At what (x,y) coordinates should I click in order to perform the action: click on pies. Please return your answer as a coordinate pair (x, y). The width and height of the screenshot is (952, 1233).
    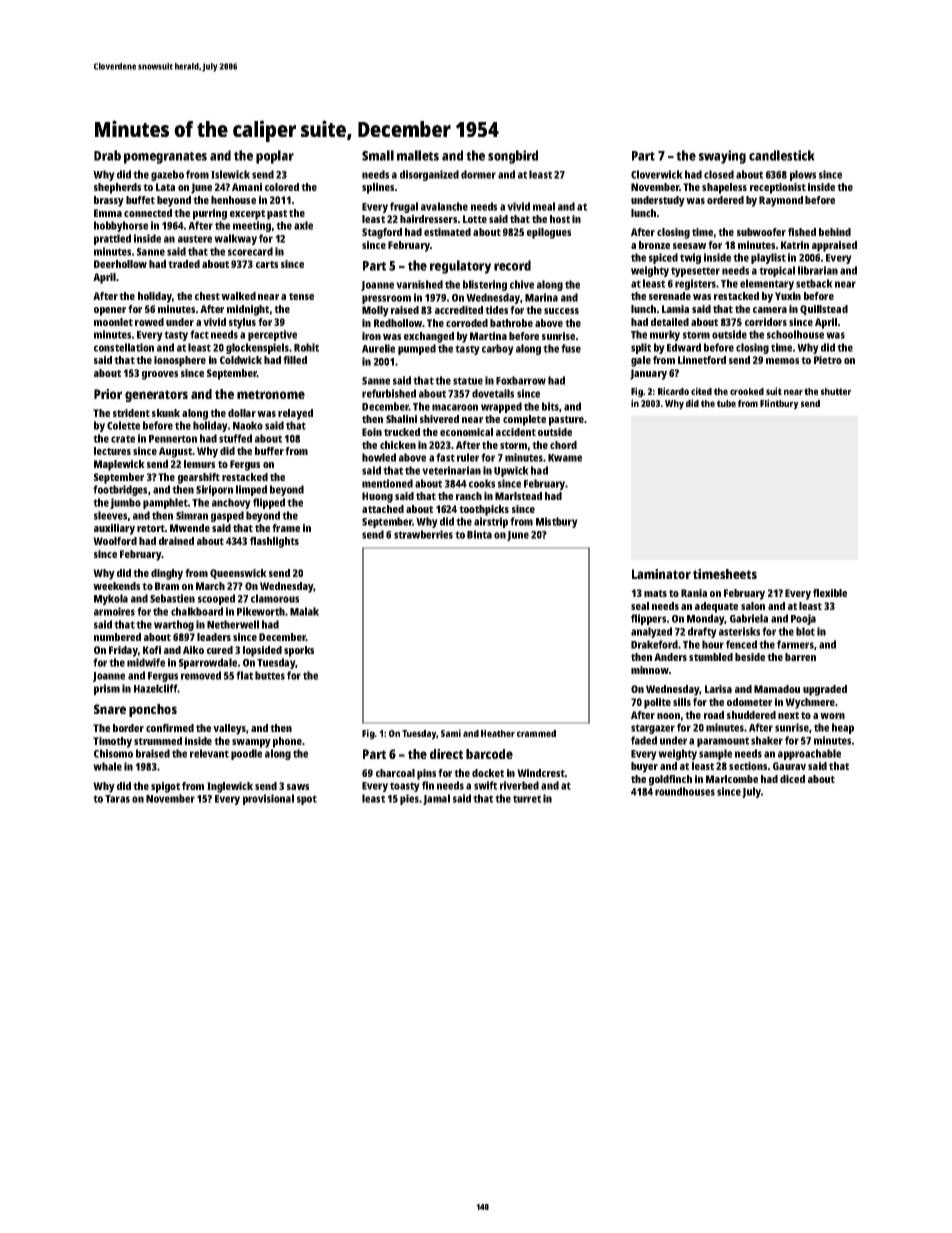
    Looking at the image, I should click on (409, 799).
